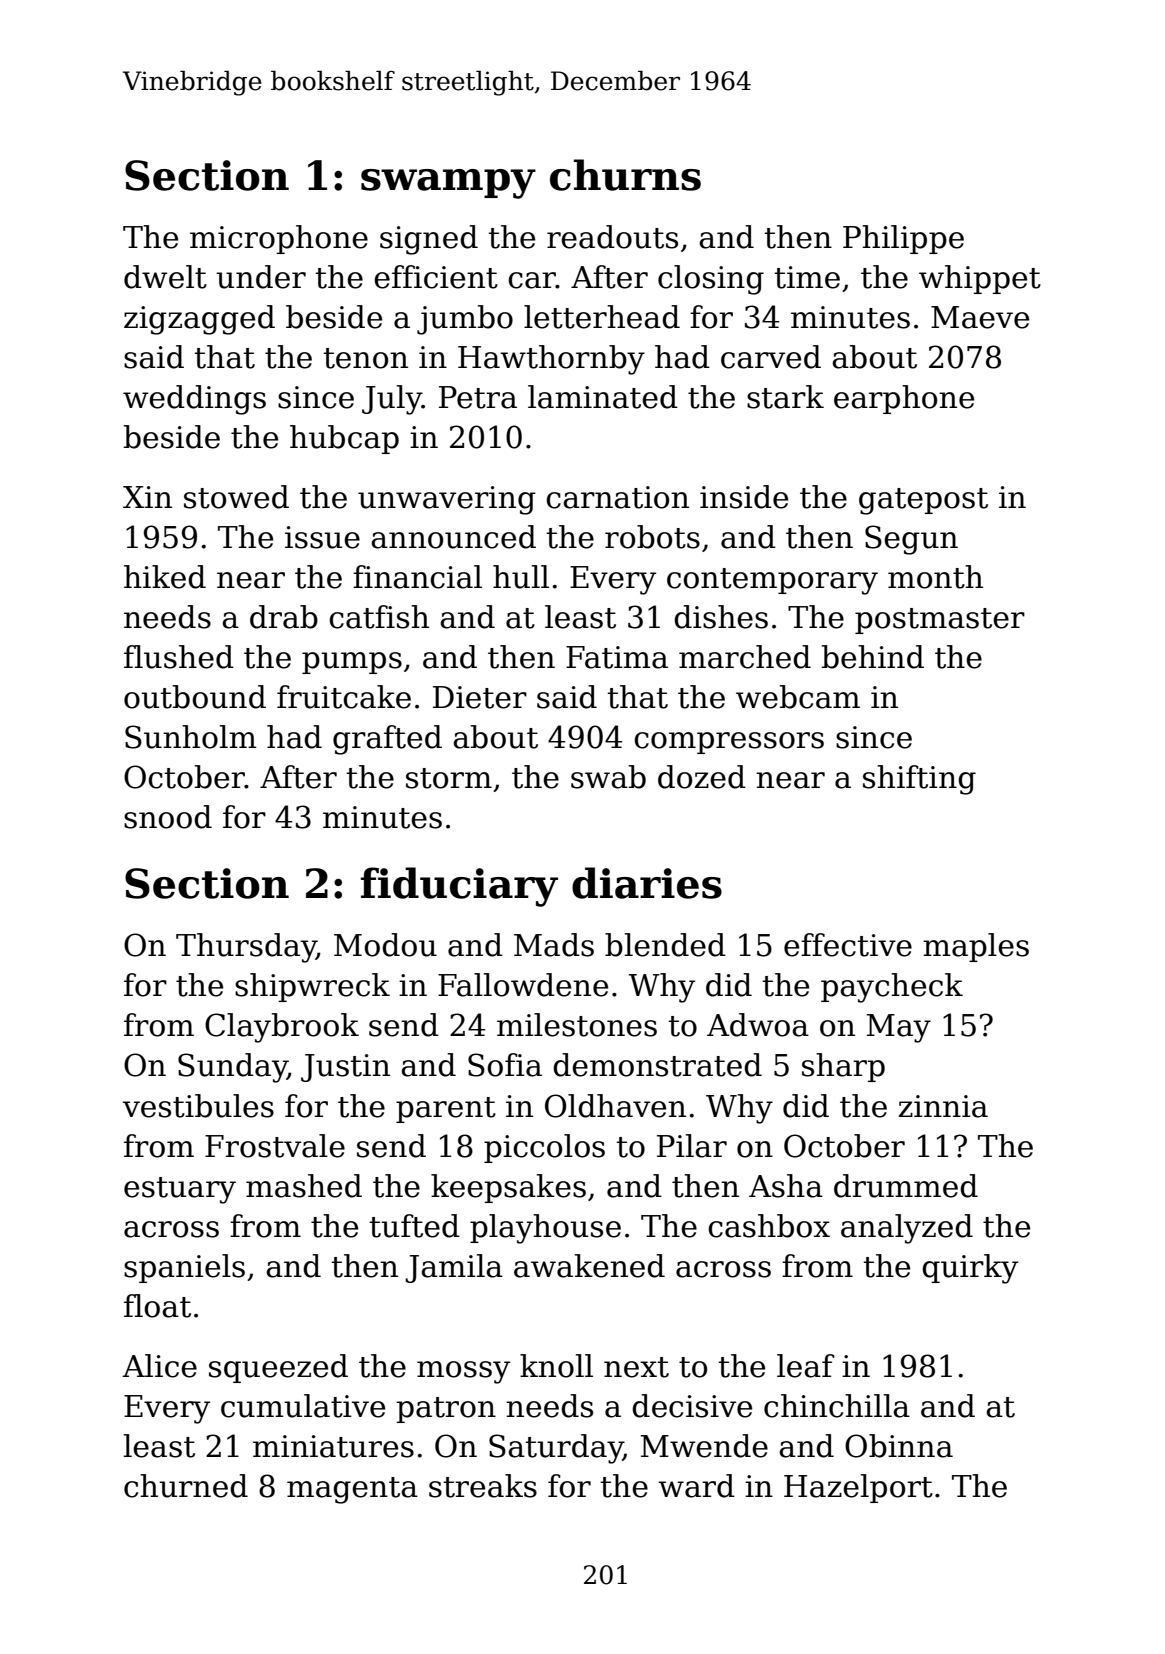 This screenshot has height=1654, width=1165. What do you see at coordinates (696, 1486) in the screenshot?
I see `ward` at bounding box center [696, 1486].
